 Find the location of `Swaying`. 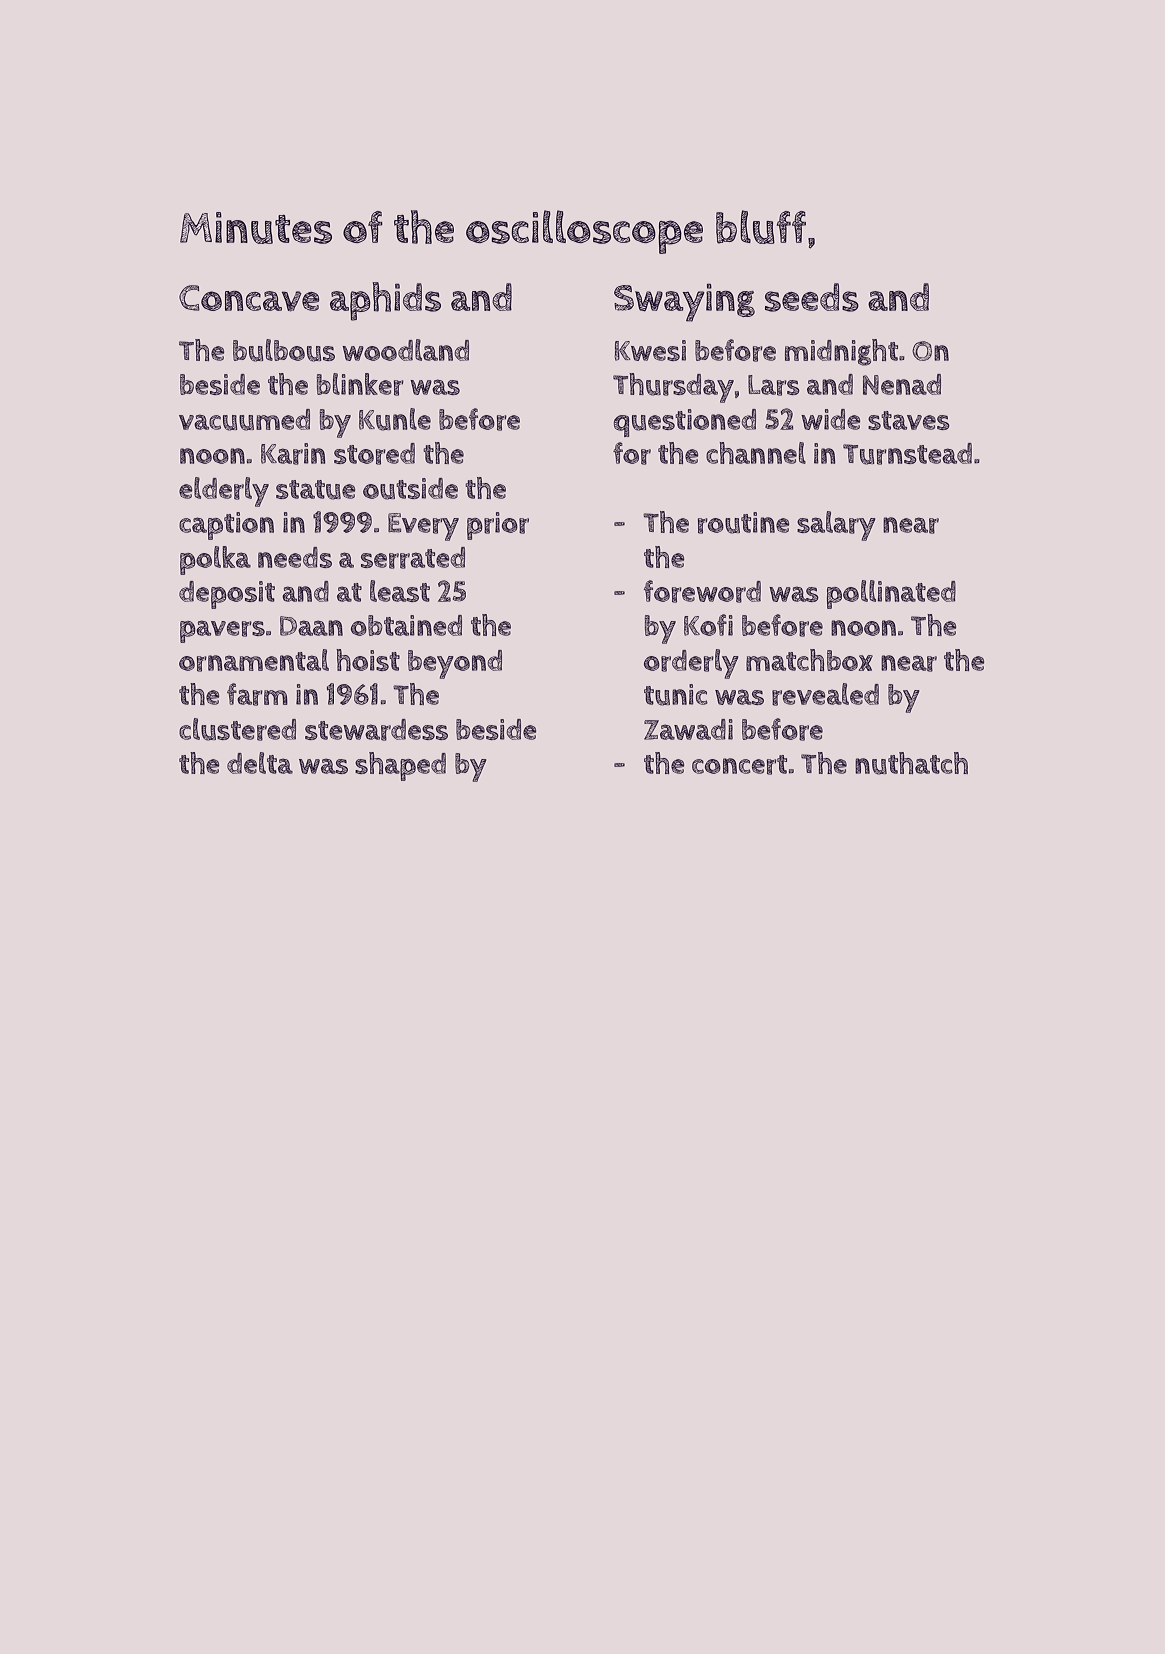

Swaying is located at coordinates (684, 302).
